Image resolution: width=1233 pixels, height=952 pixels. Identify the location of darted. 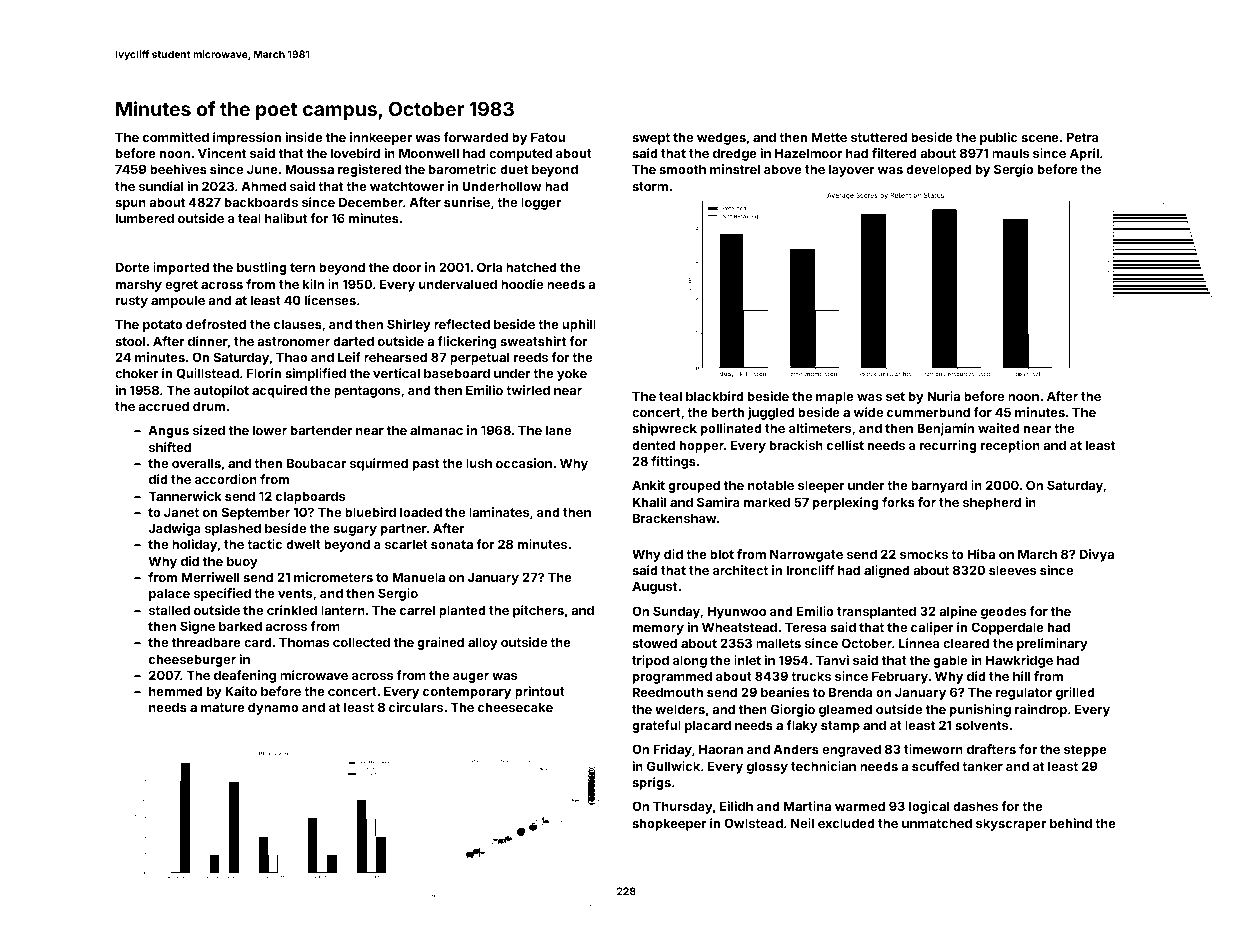
(353, 341).
